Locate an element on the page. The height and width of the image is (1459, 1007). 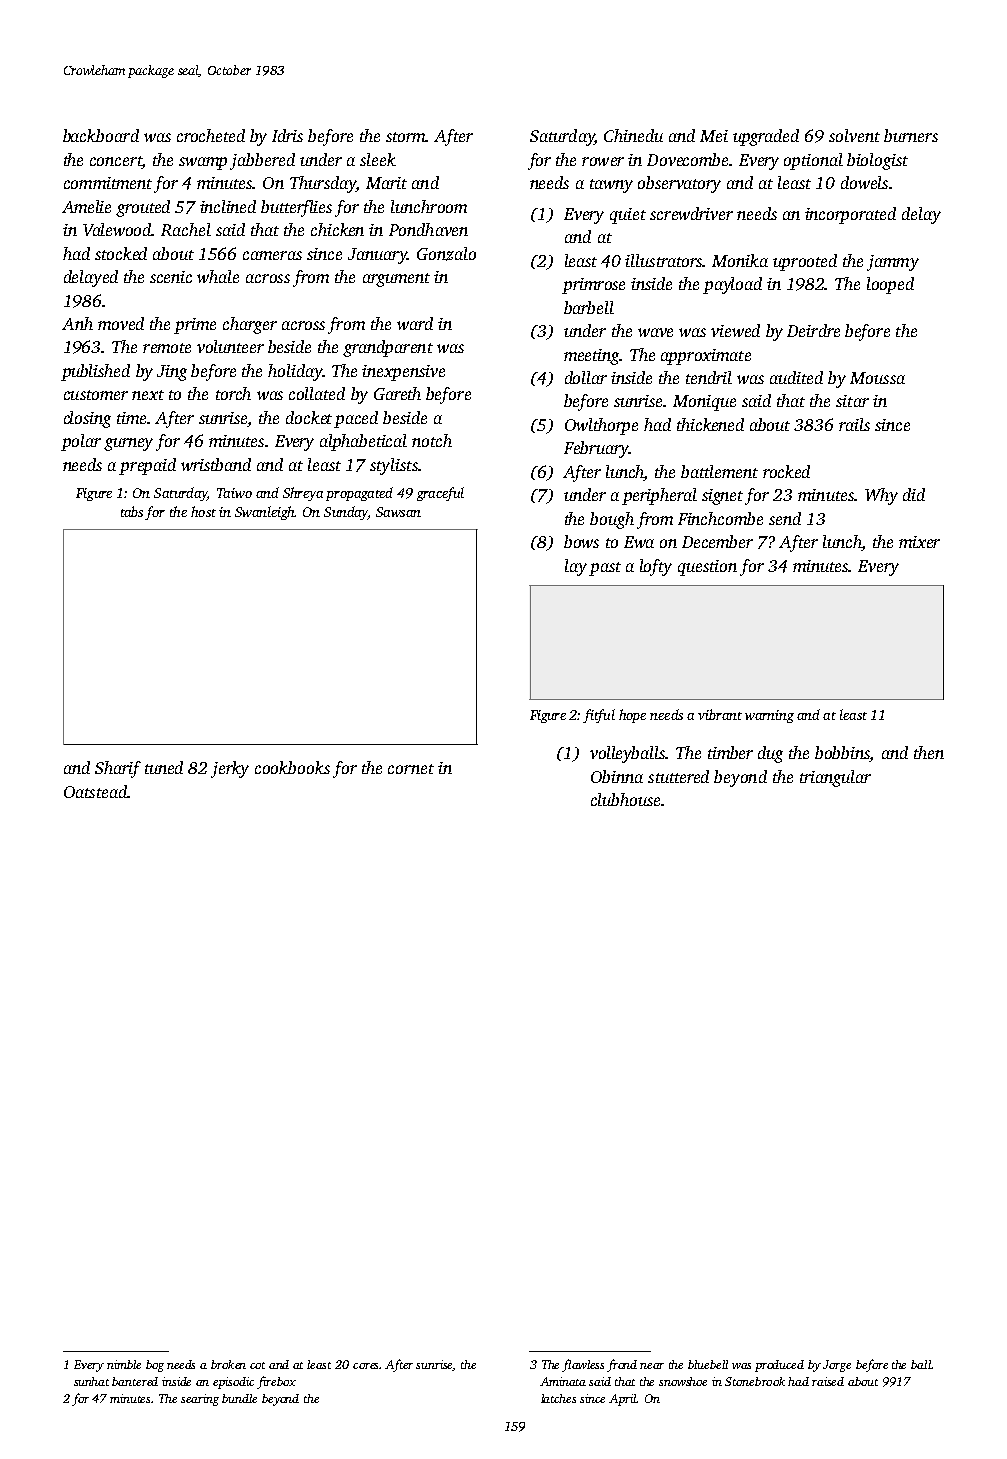
Swanleigh is located at coordinates (264, 513).
